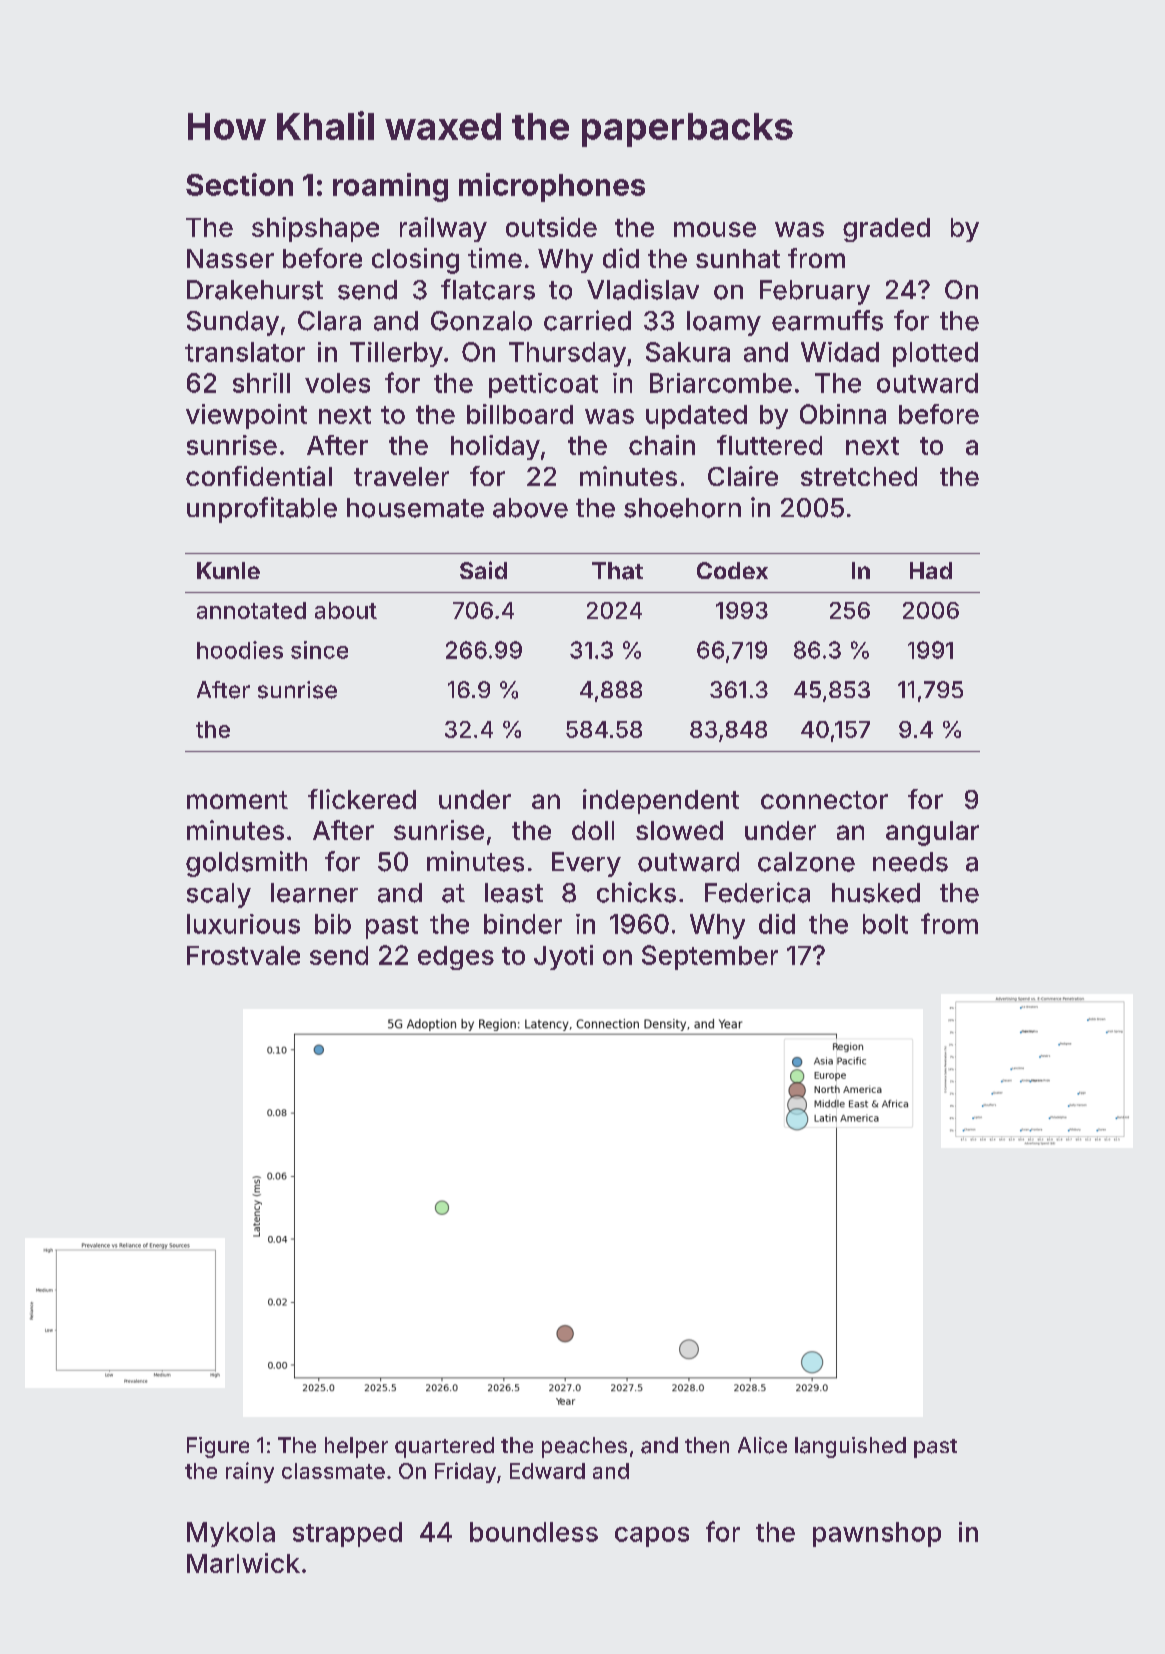  I want to click on translator, so click(245, 352).
